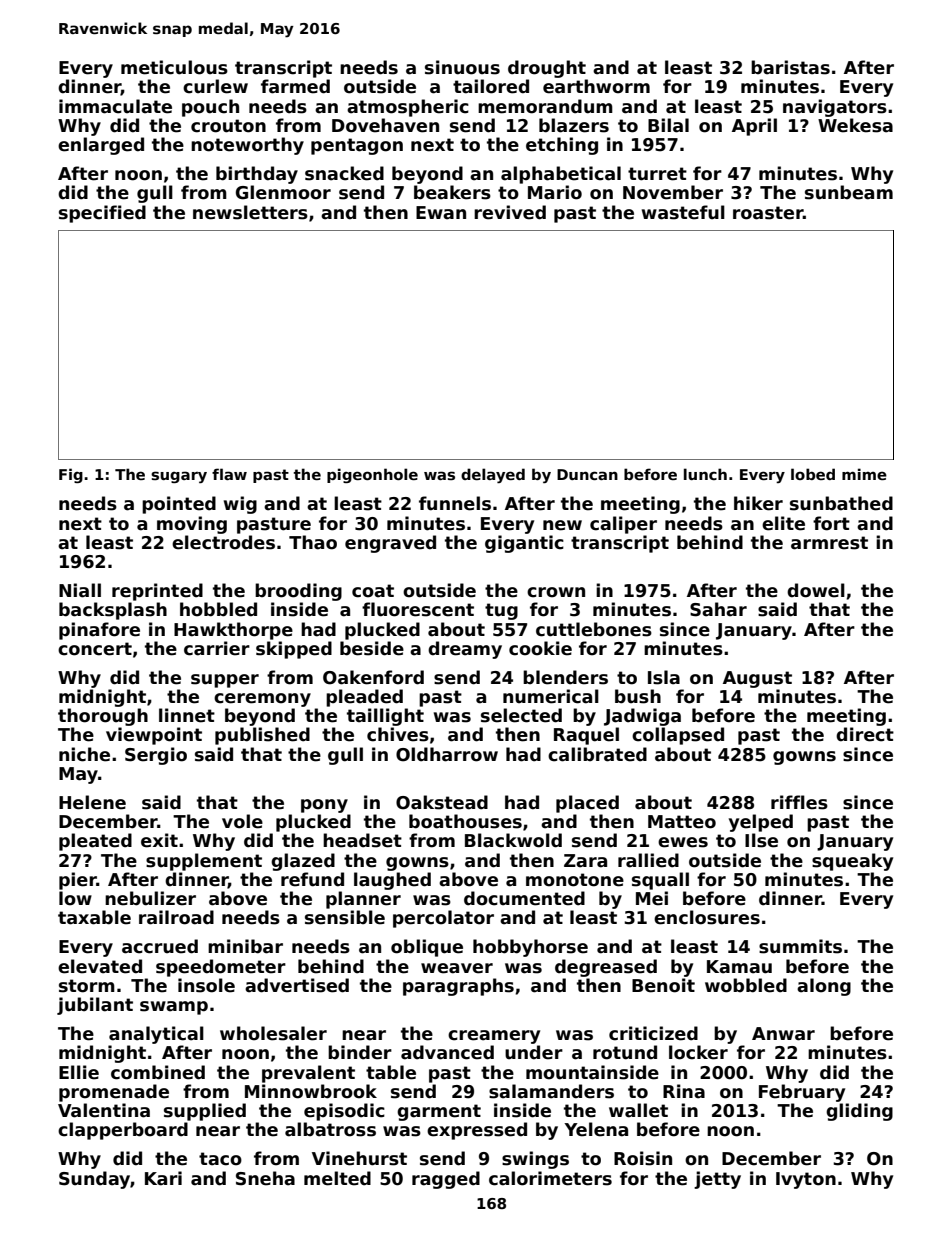 The image size is (952, 1233). Describe the element at coordinates (682, 822) in the page. I see `Matteo` at that location.
